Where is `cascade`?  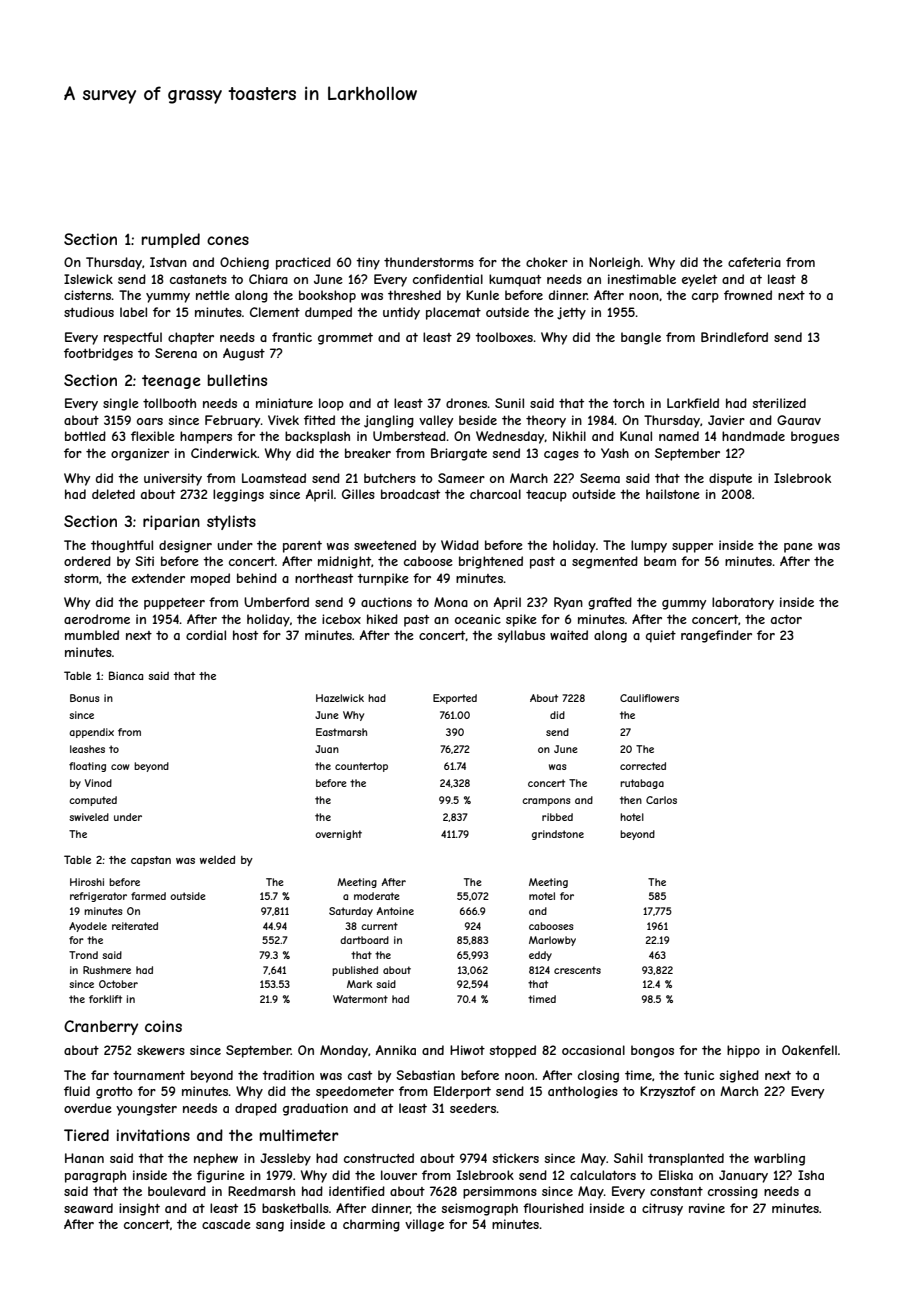 cascade is located at coordinates (226, 1224).
